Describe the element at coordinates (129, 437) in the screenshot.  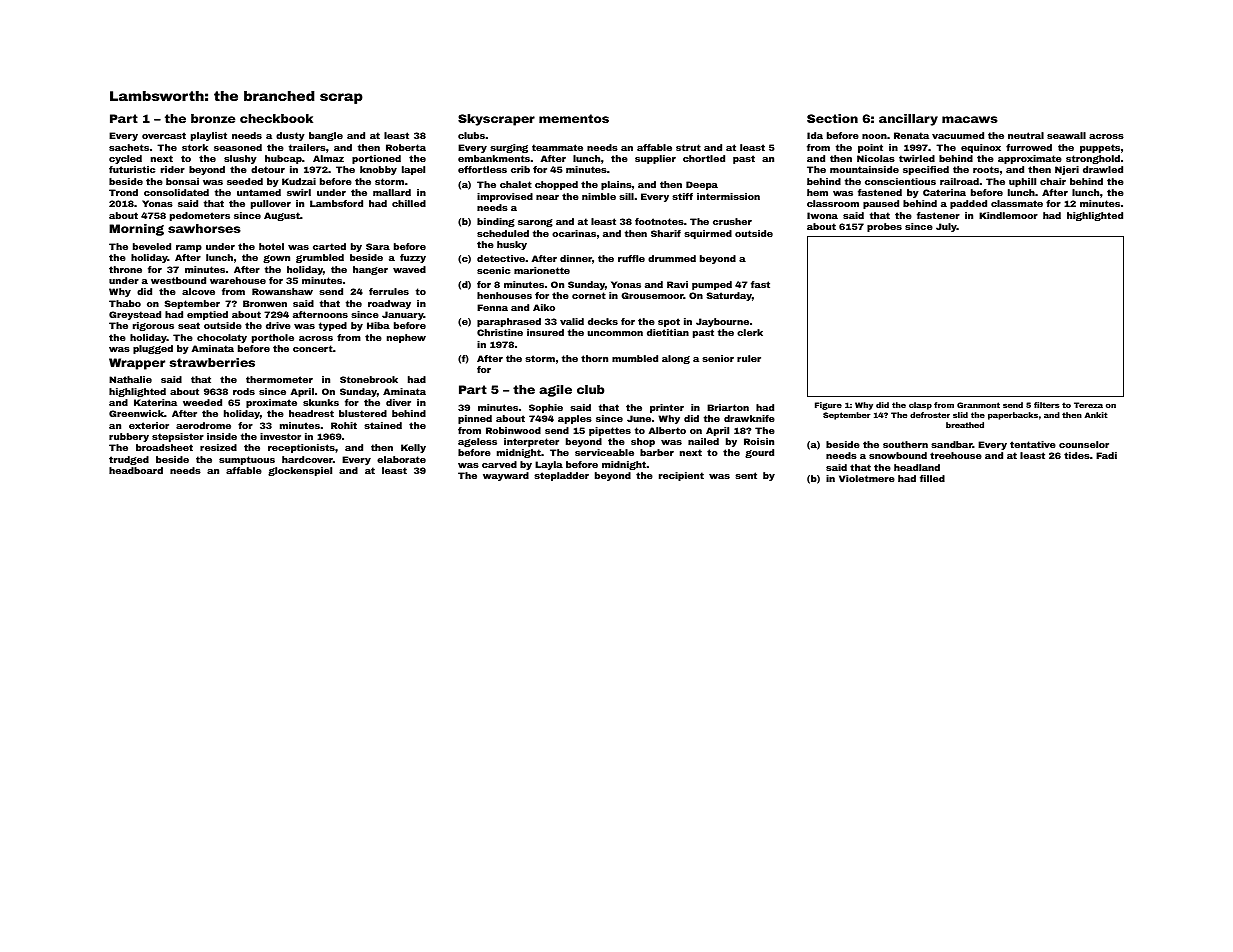
I see `rubbery` at that location.
